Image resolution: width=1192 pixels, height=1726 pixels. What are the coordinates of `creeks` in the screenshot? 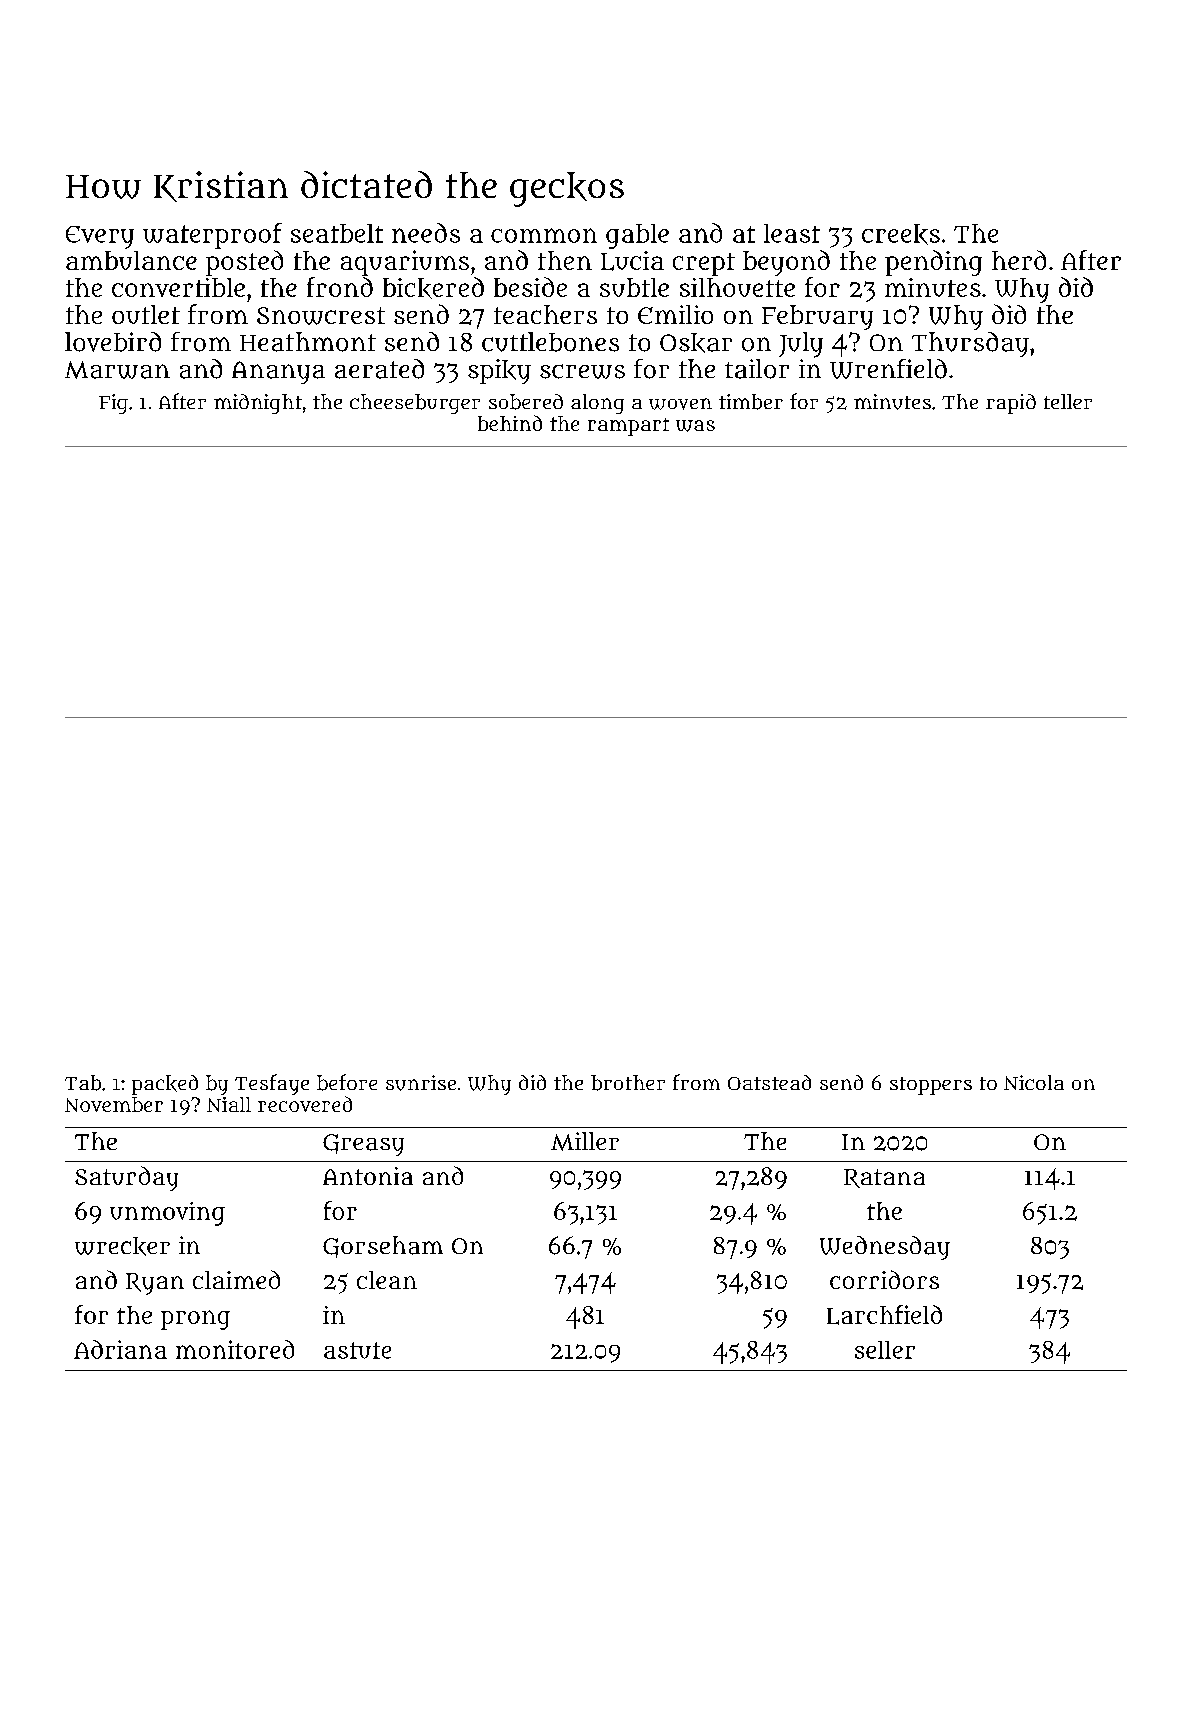 It's located at (901, 234).
